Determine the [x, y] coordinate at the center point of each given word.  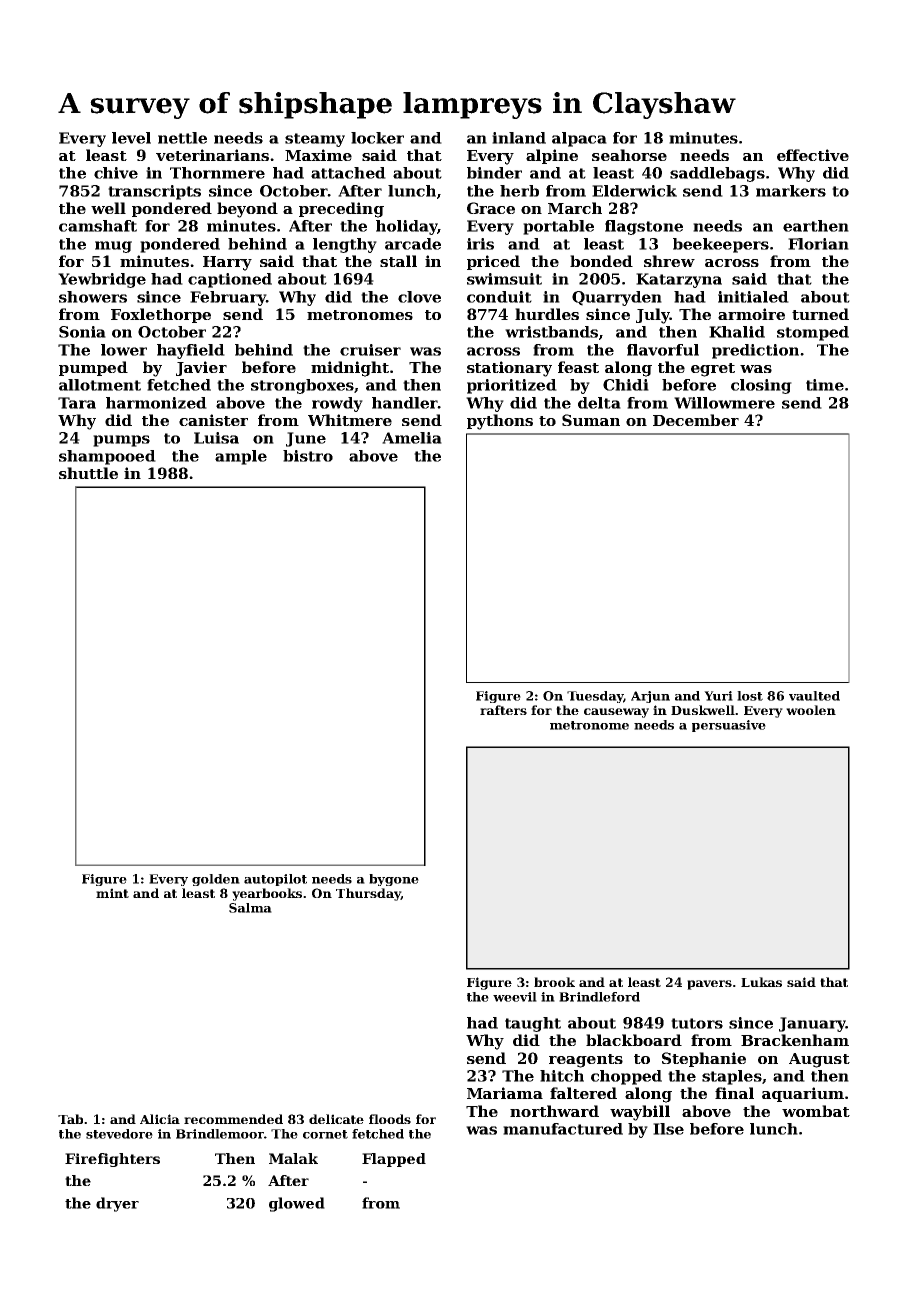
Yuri [718, 696]
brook [554, 982]
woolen [811, 710]
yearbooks [267, 894]
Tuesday [595, 697]
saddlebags [717, 174]
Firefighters [112, 1160]
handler [405, 403]
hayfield [191, 351]
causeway [616, 713]
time [825, 385]
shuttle [88, 473]
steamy [315, 140]
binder [494, 173]
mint [112, 893]
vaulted [814, 696]
